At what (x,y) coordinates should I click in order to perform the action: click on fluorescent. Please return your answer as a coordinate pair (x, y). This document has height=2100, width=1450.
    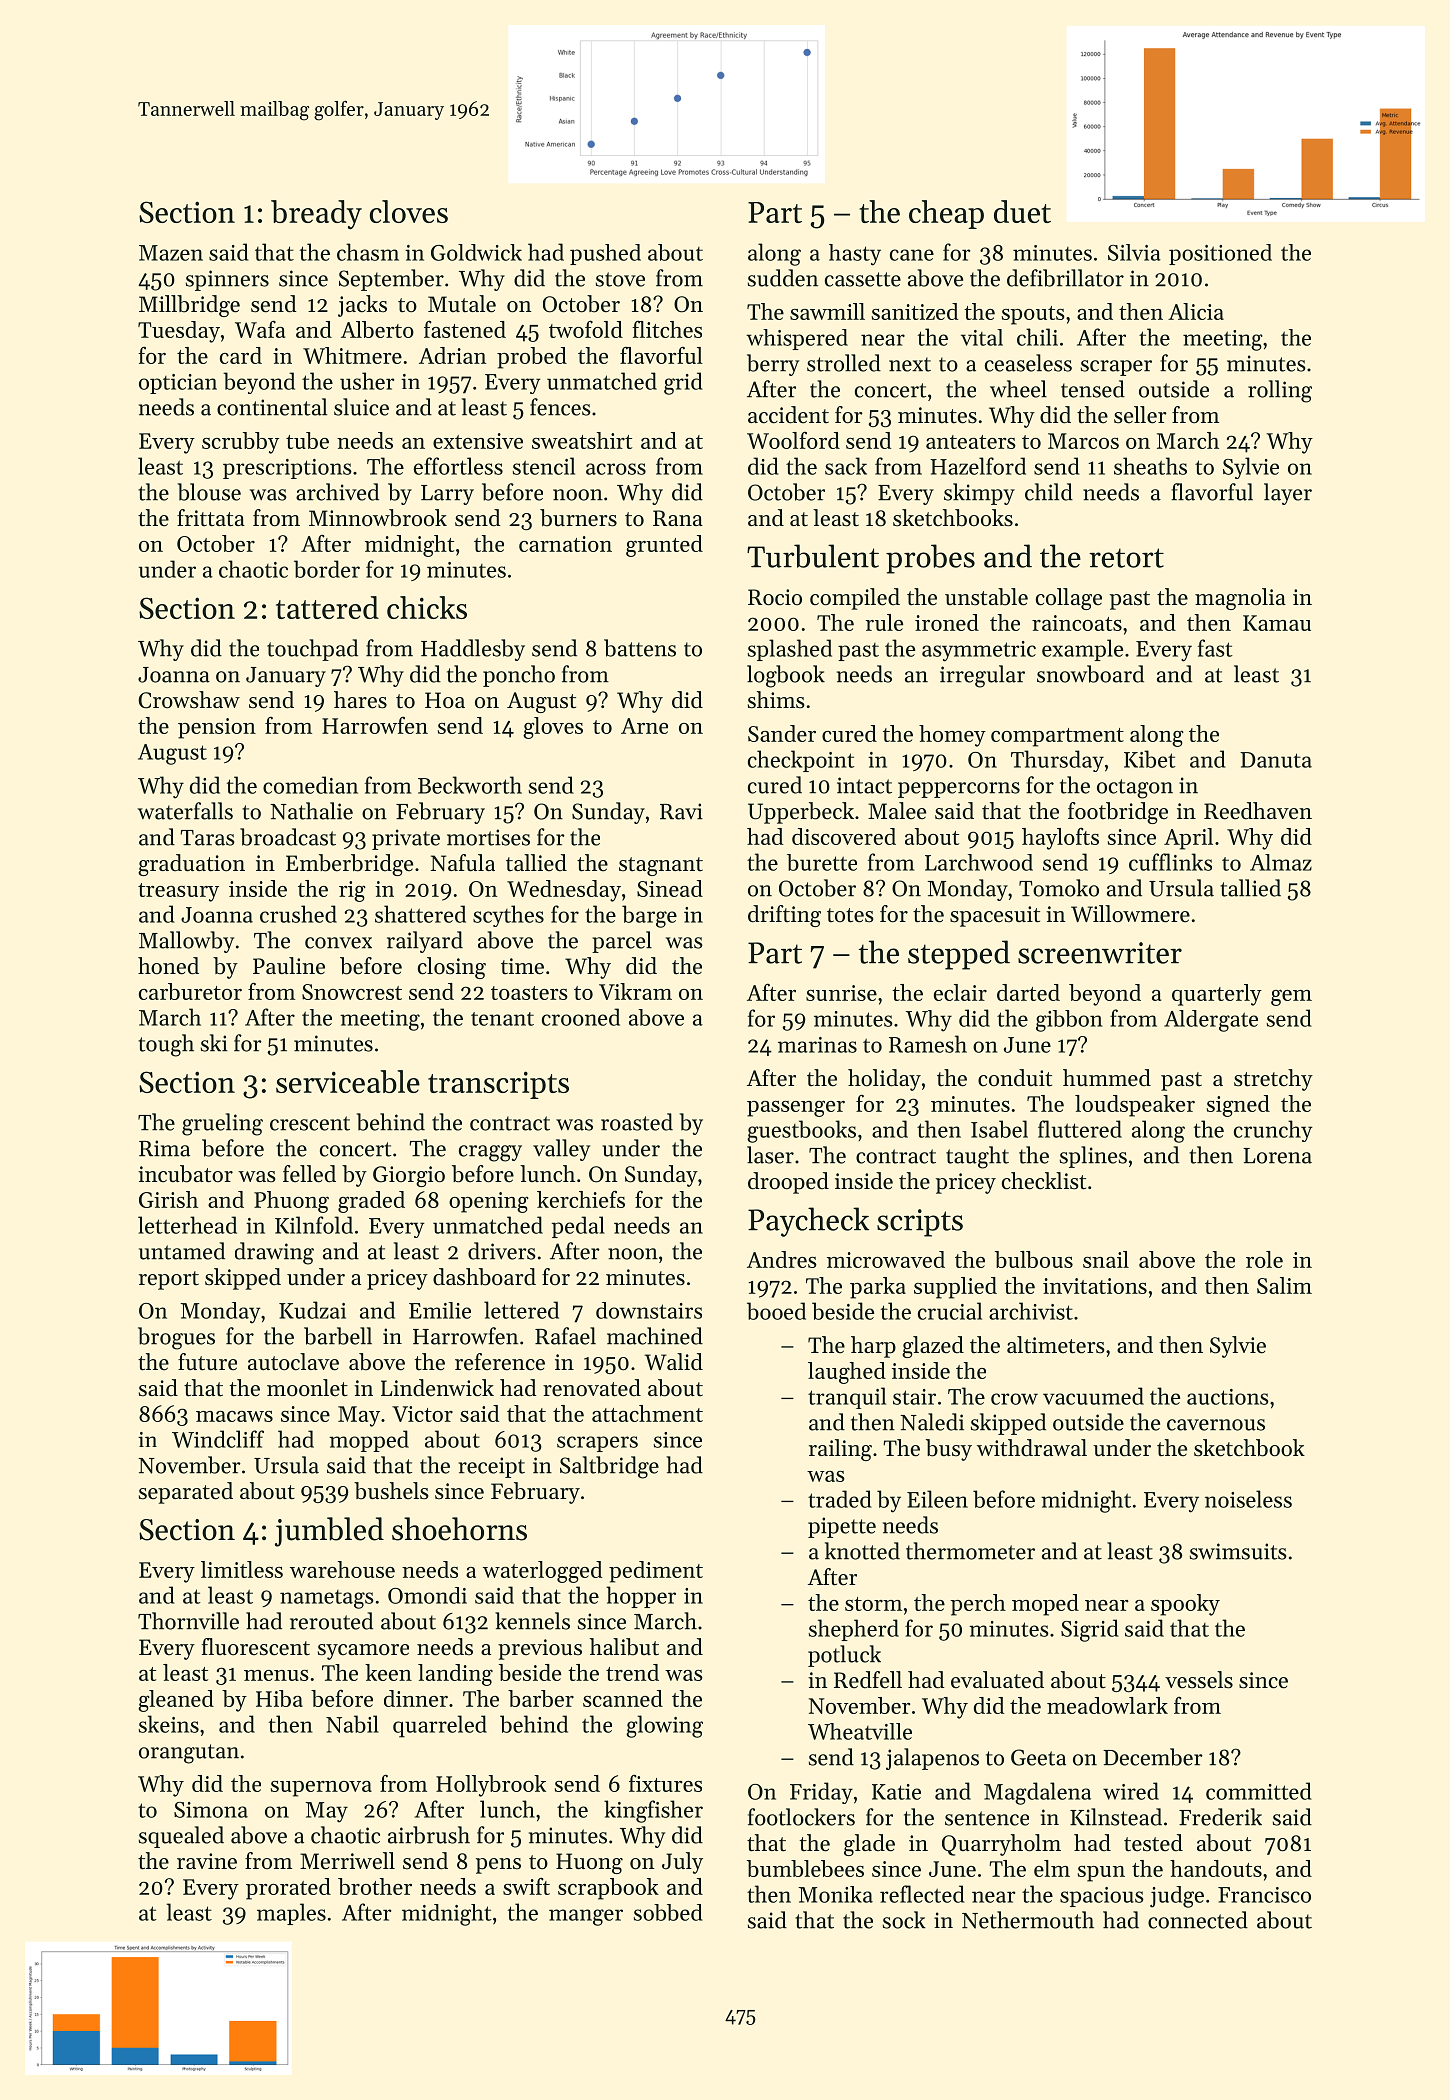
    Looking at the image, I should click on (256, 1647).
